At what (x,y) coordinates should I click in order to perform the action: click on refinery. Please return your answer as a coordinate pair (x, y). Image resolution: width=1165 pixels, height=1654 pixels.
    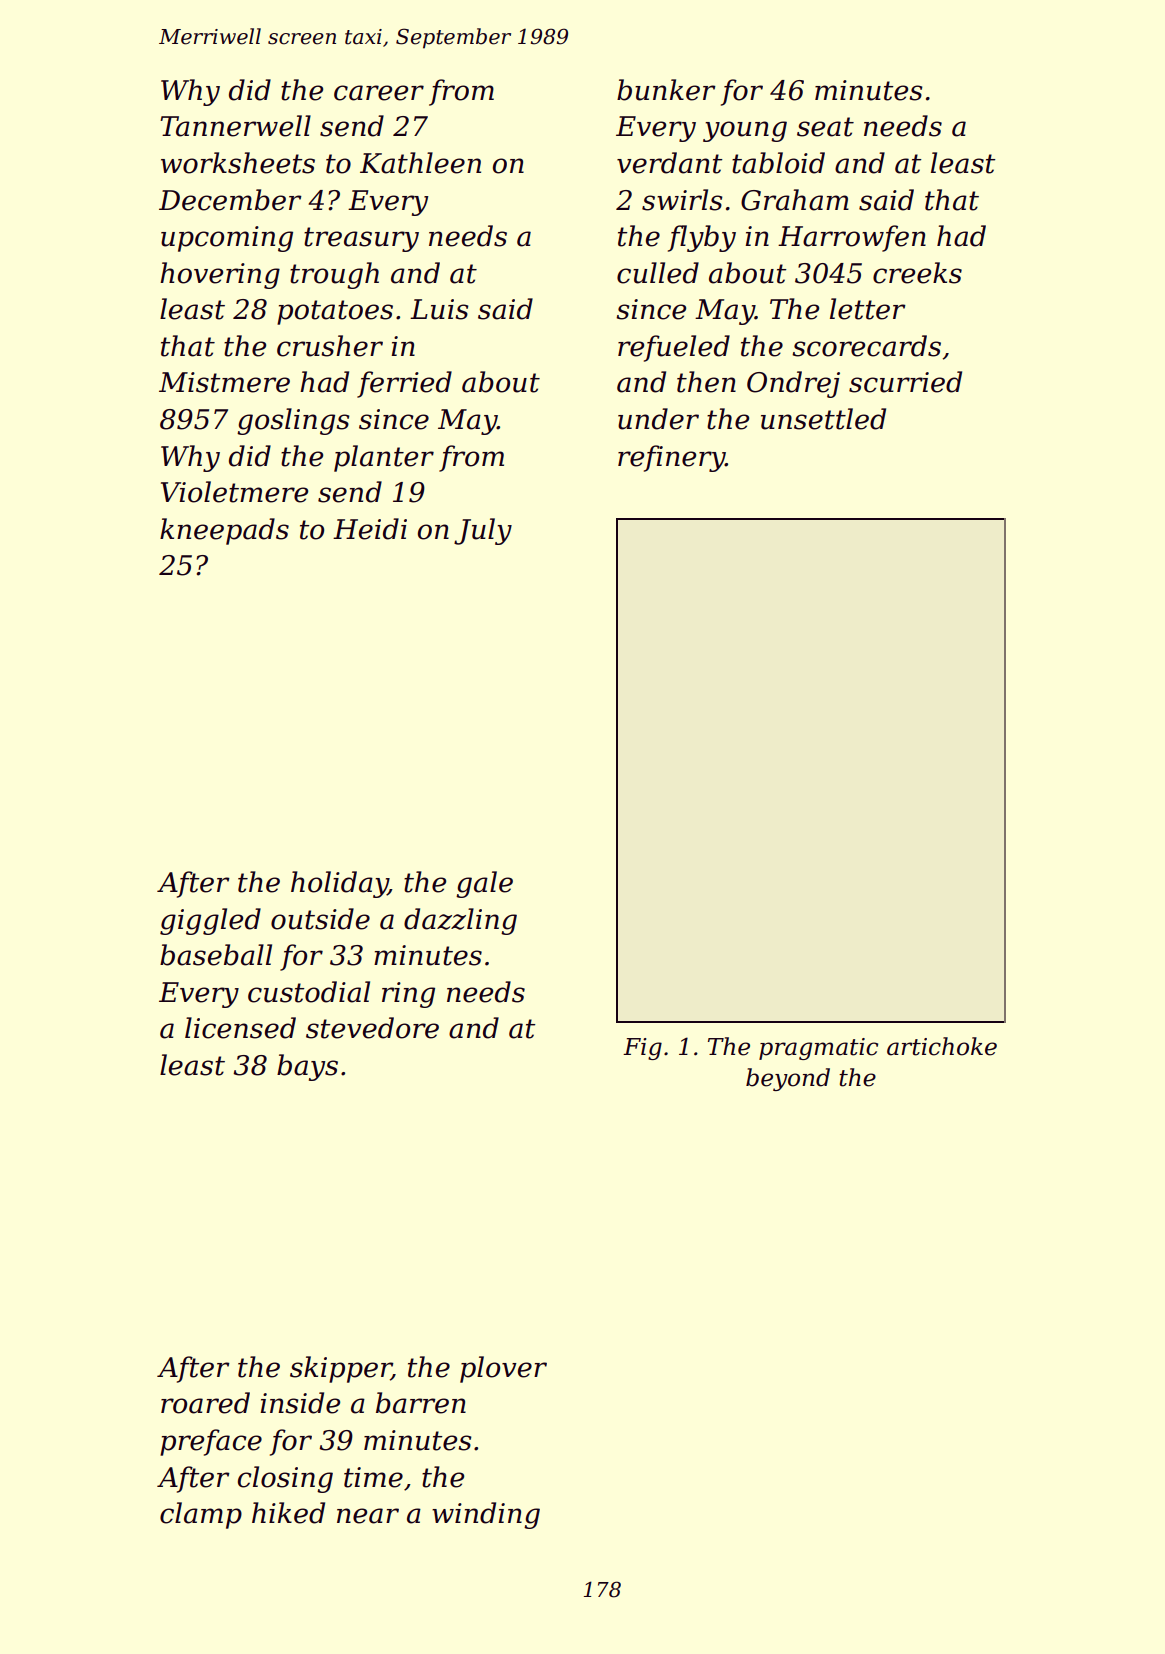
    Looking at the image, I should click on (671, 458).
